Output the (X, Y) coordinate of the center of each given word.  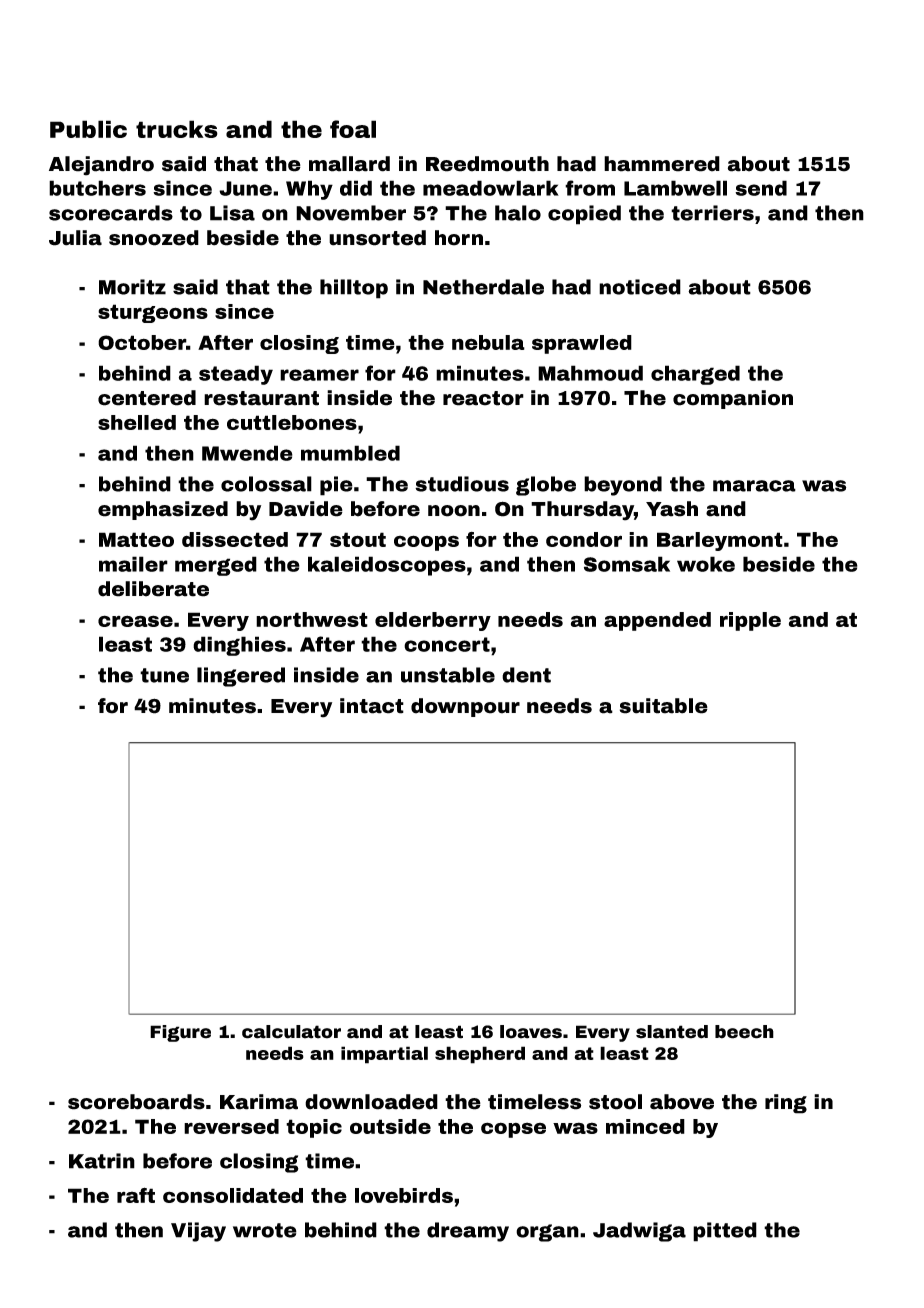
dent (526, 675)
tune (164, 675)
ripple (750, 621)
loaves (531, 1032)
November (351, 213)
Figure (180, 1033)
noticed (640, 287)
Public (88, 129)
